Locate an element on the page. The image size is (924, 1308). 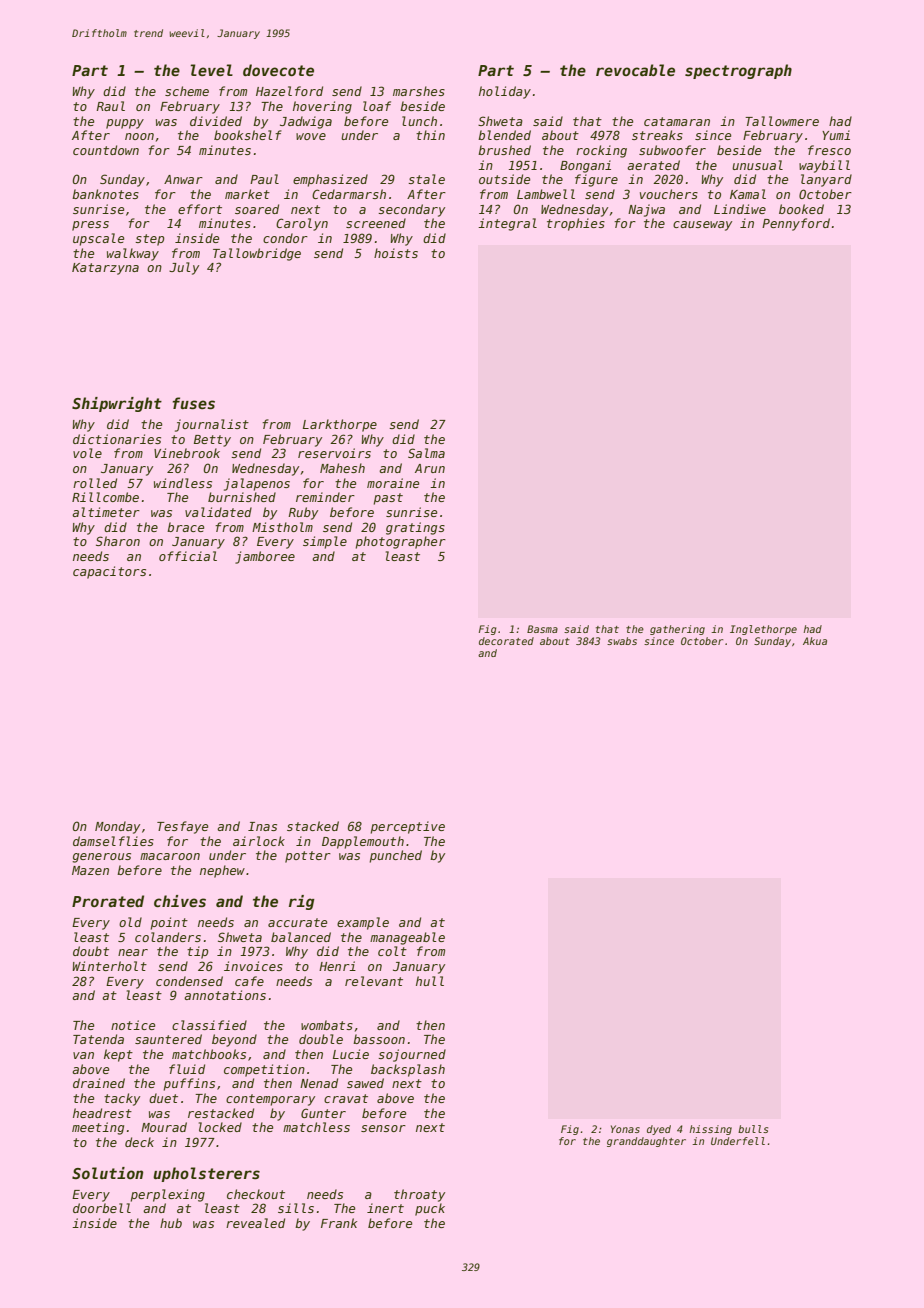
dovecote is located at coordinates (278, 70).
